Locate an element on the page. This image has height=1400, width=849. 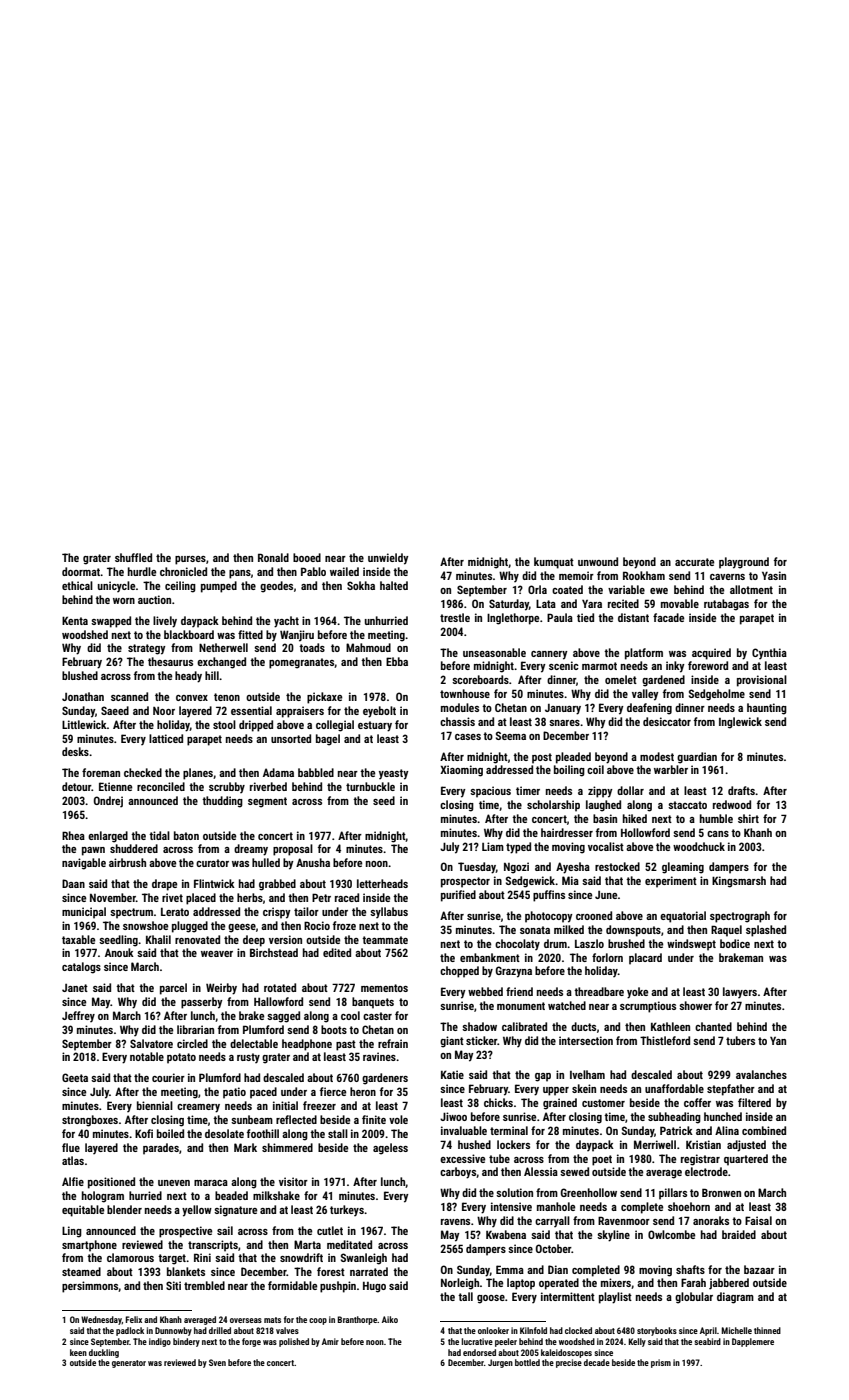
spacious is located at coordinates (490, 792).
